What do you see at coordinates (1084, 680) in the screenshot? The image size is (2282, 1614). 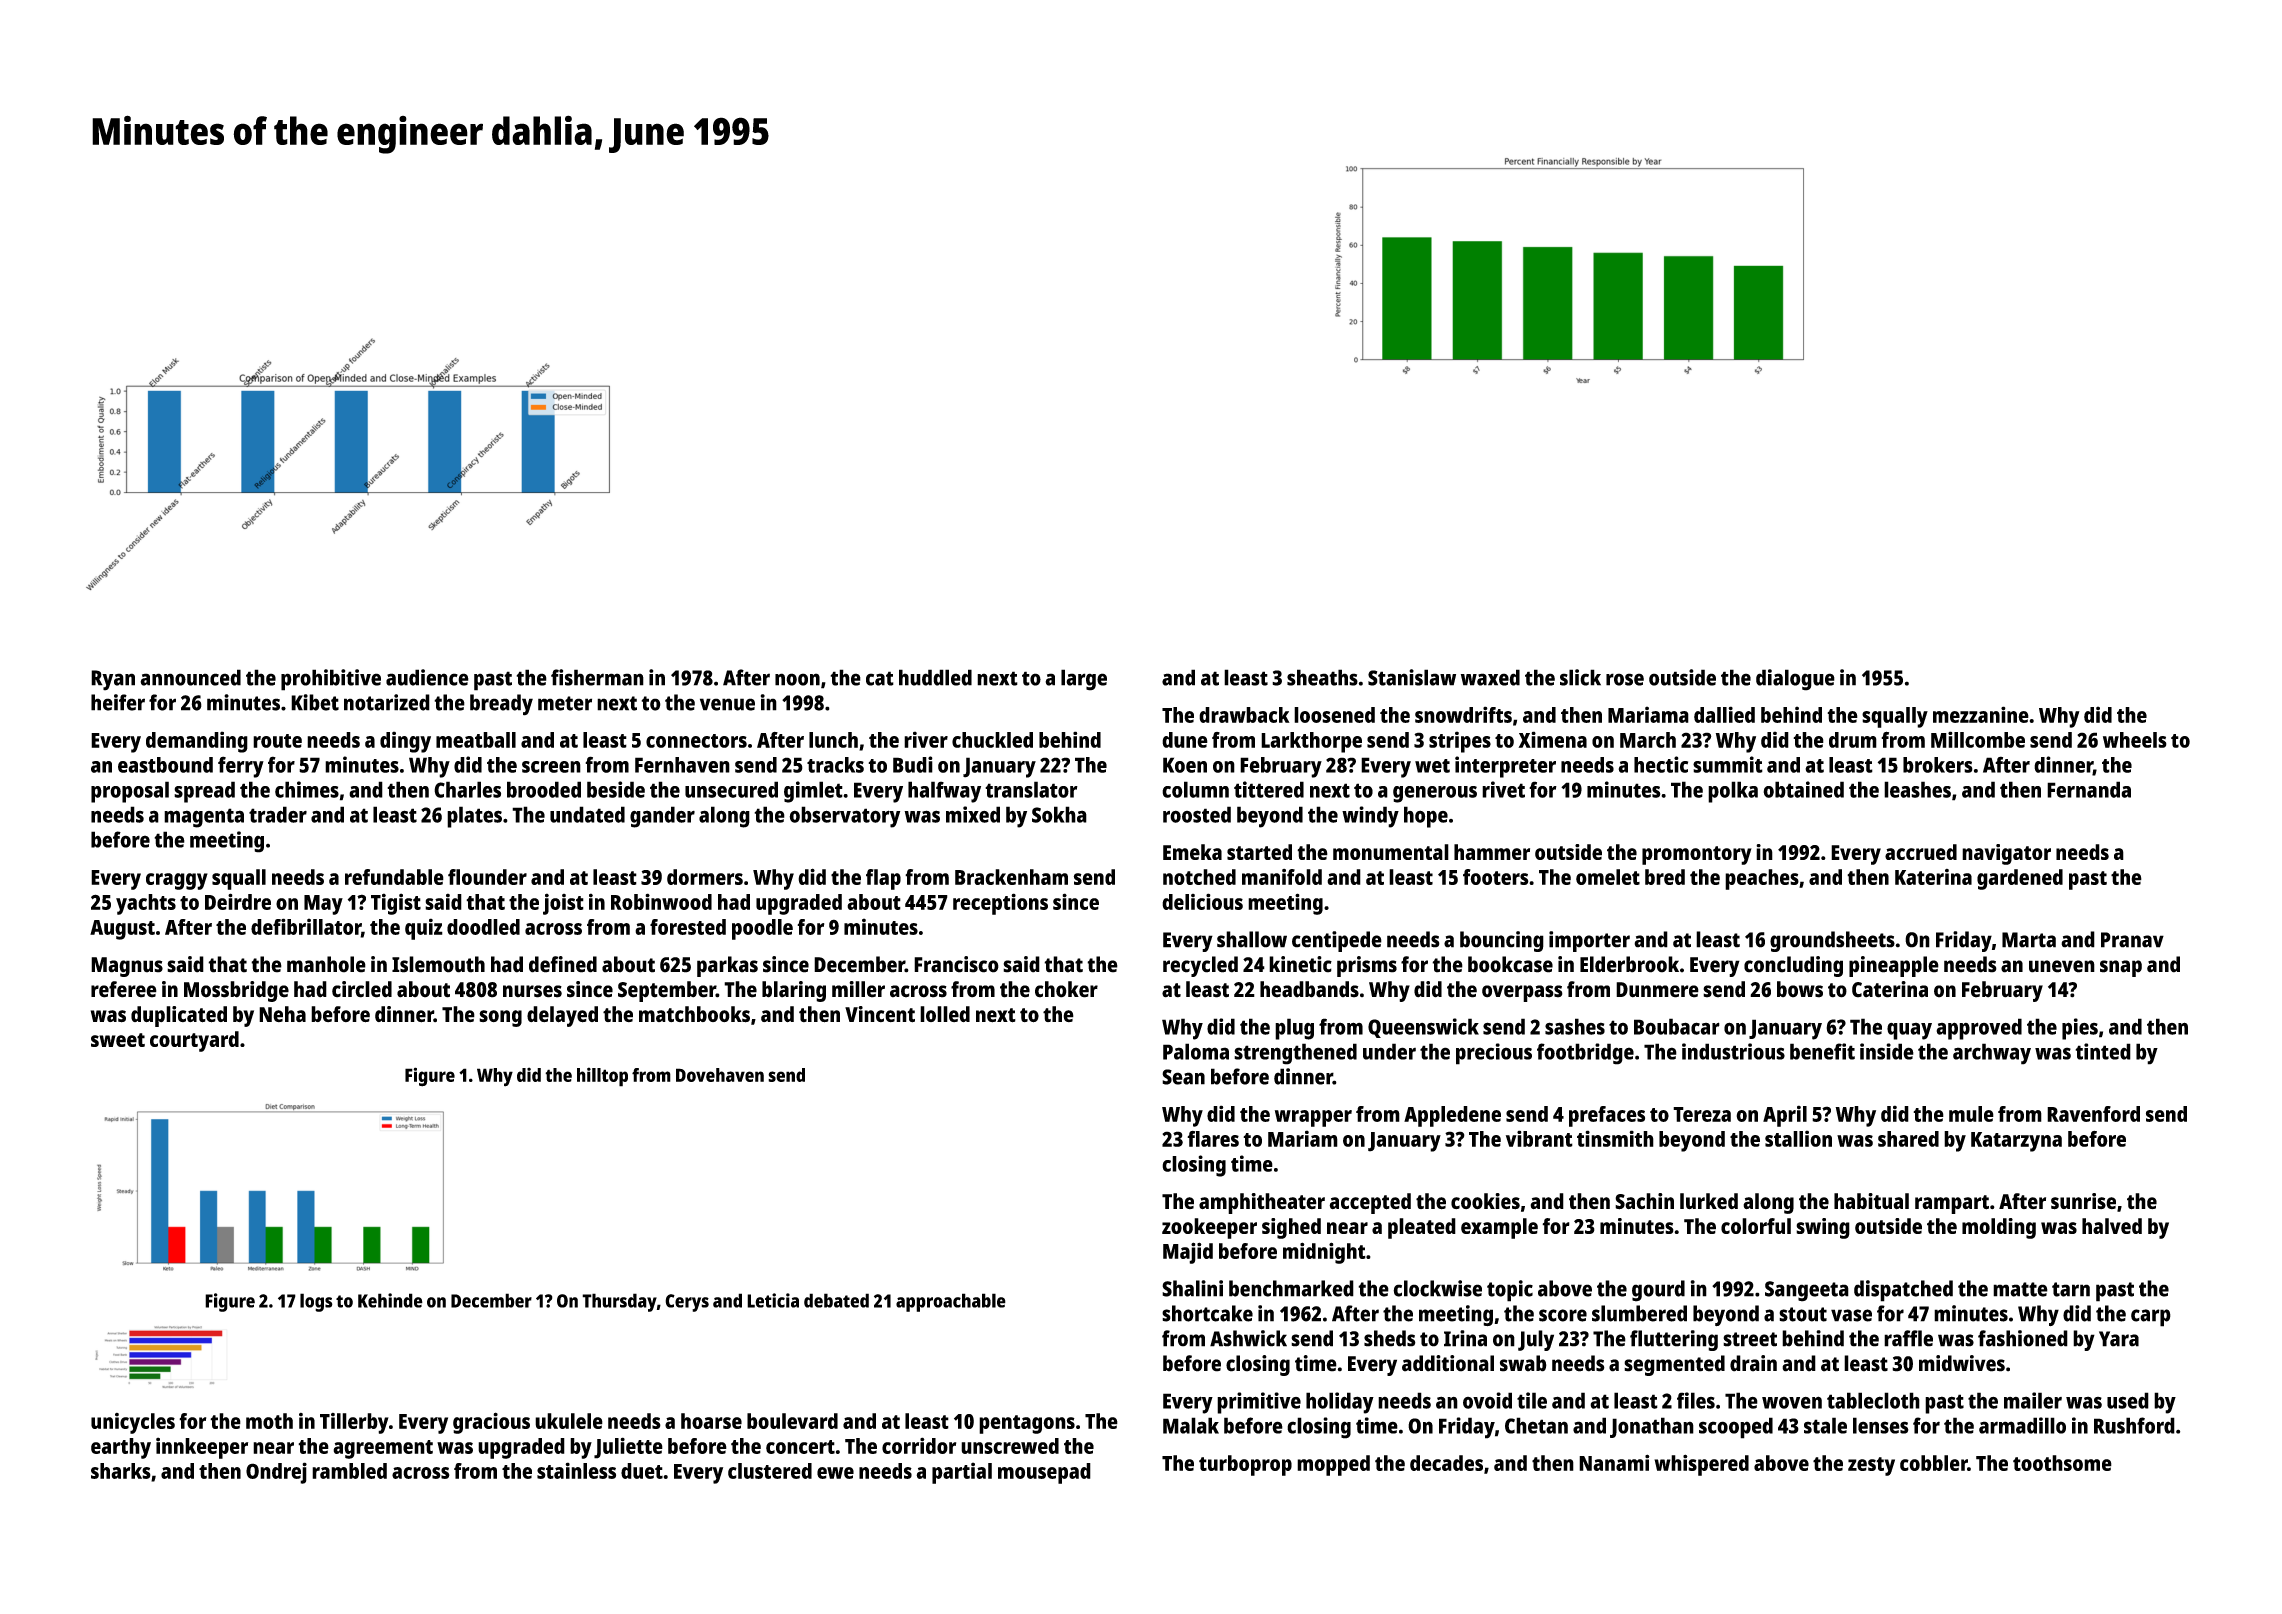 I see `large` at bounding box center [1084, 680].
